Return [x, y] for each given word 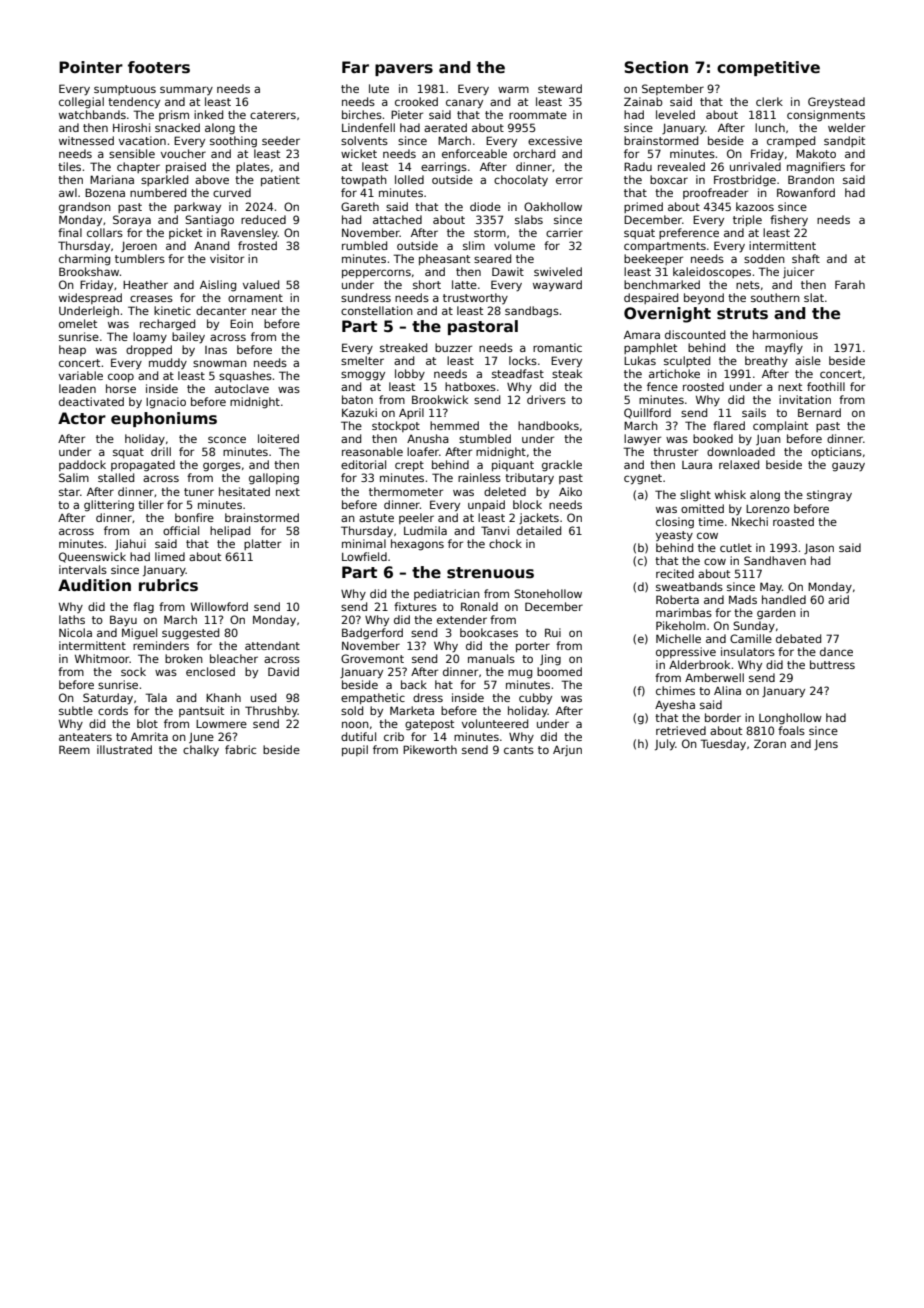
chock [505, 543]
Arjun [567, 750]
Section [656, 67]
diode [485, 206]
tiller [151, 504]
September [673, 89]
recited [675, 573]
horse [121, 388]
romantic [557, 347]
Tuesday [723, 745]
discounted [695, 334]
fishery [789, 221]
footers [159, 67]
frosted [257, 245]
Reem [74, 749]
